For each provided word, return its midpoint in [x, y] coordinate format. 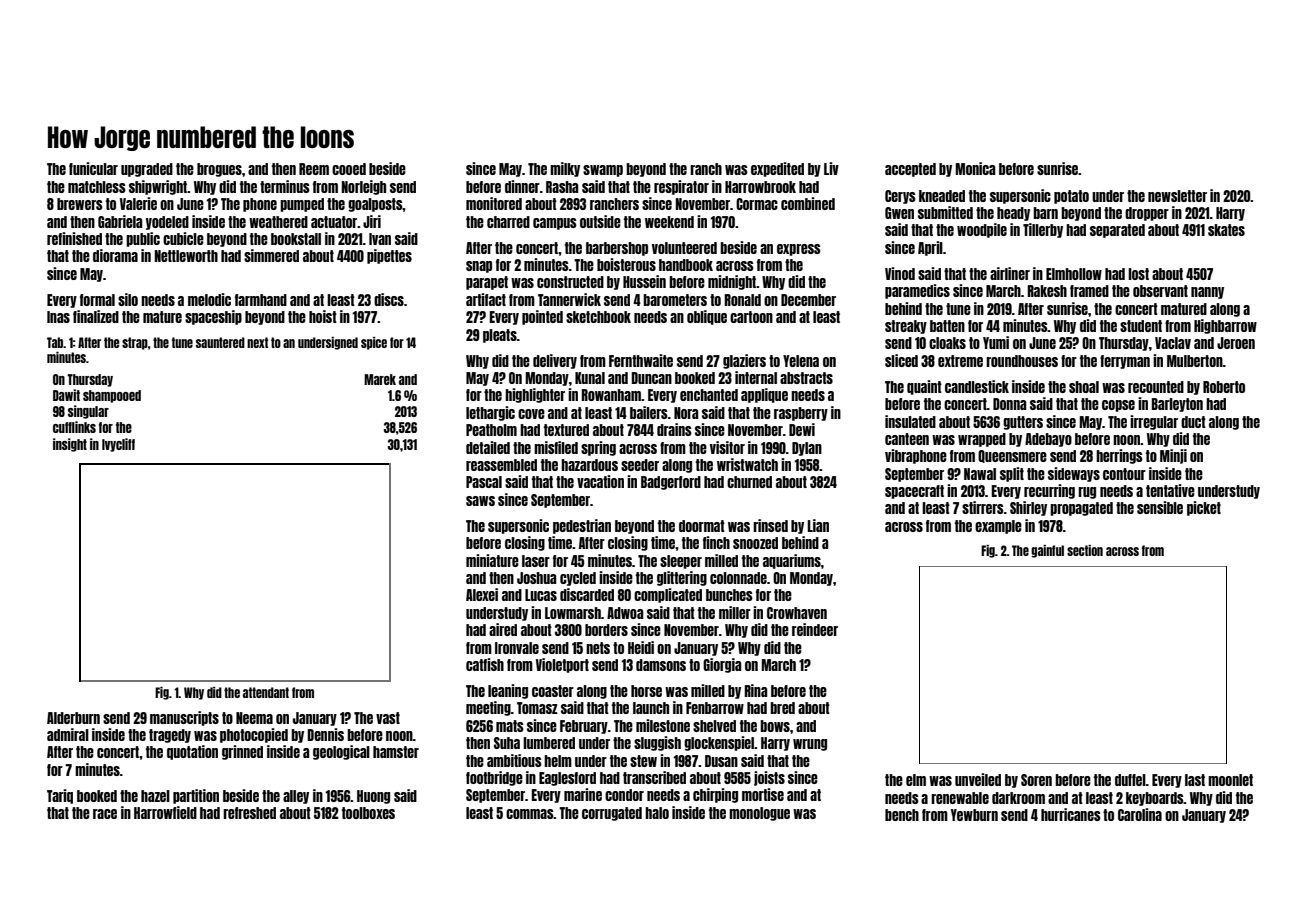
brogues [219, 170]
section [1085, 550]
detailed [488, 447]
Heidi [641, 647]
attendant [266, 692]
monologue [759, 814]
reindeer [815, 629]
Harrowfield [165, 812]
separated [1117, 231]
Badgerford [671, 483]
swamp [603, 171]
